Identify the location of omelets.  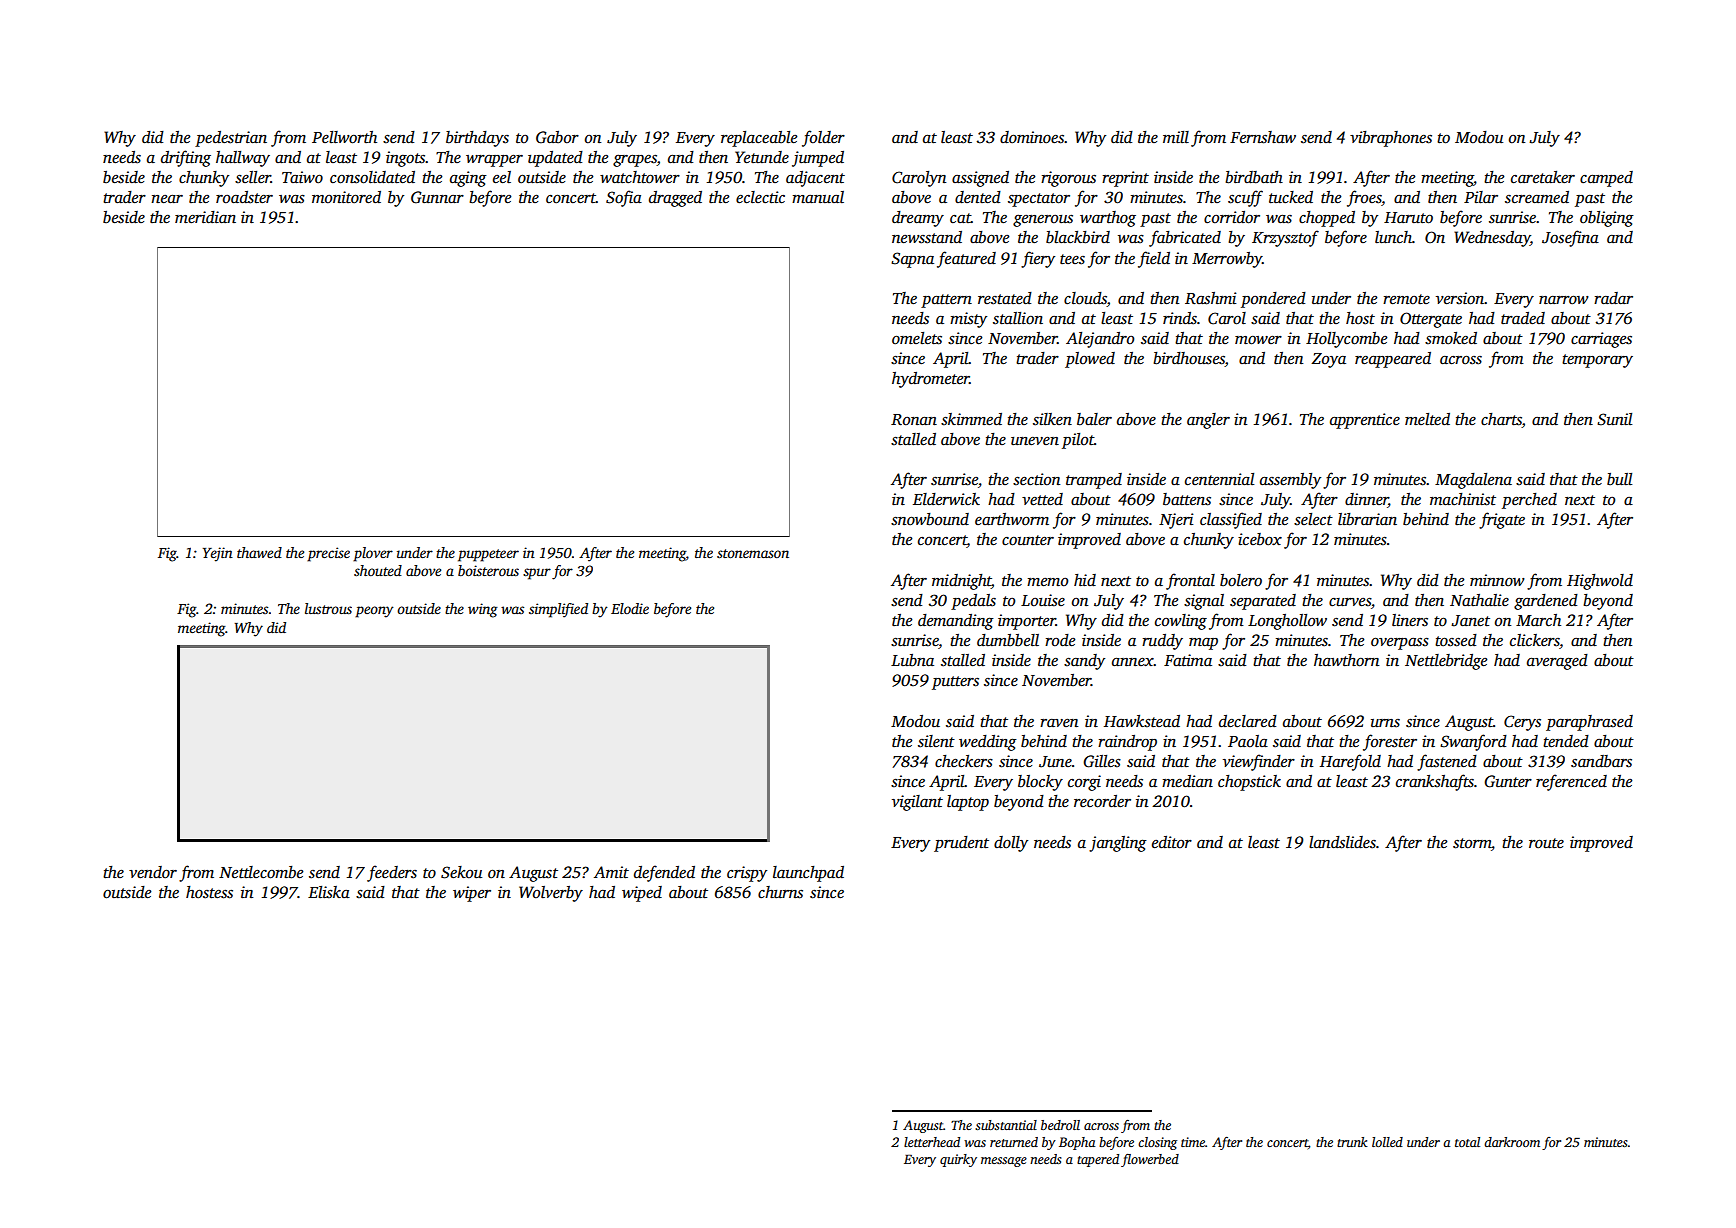
(917, 338).
